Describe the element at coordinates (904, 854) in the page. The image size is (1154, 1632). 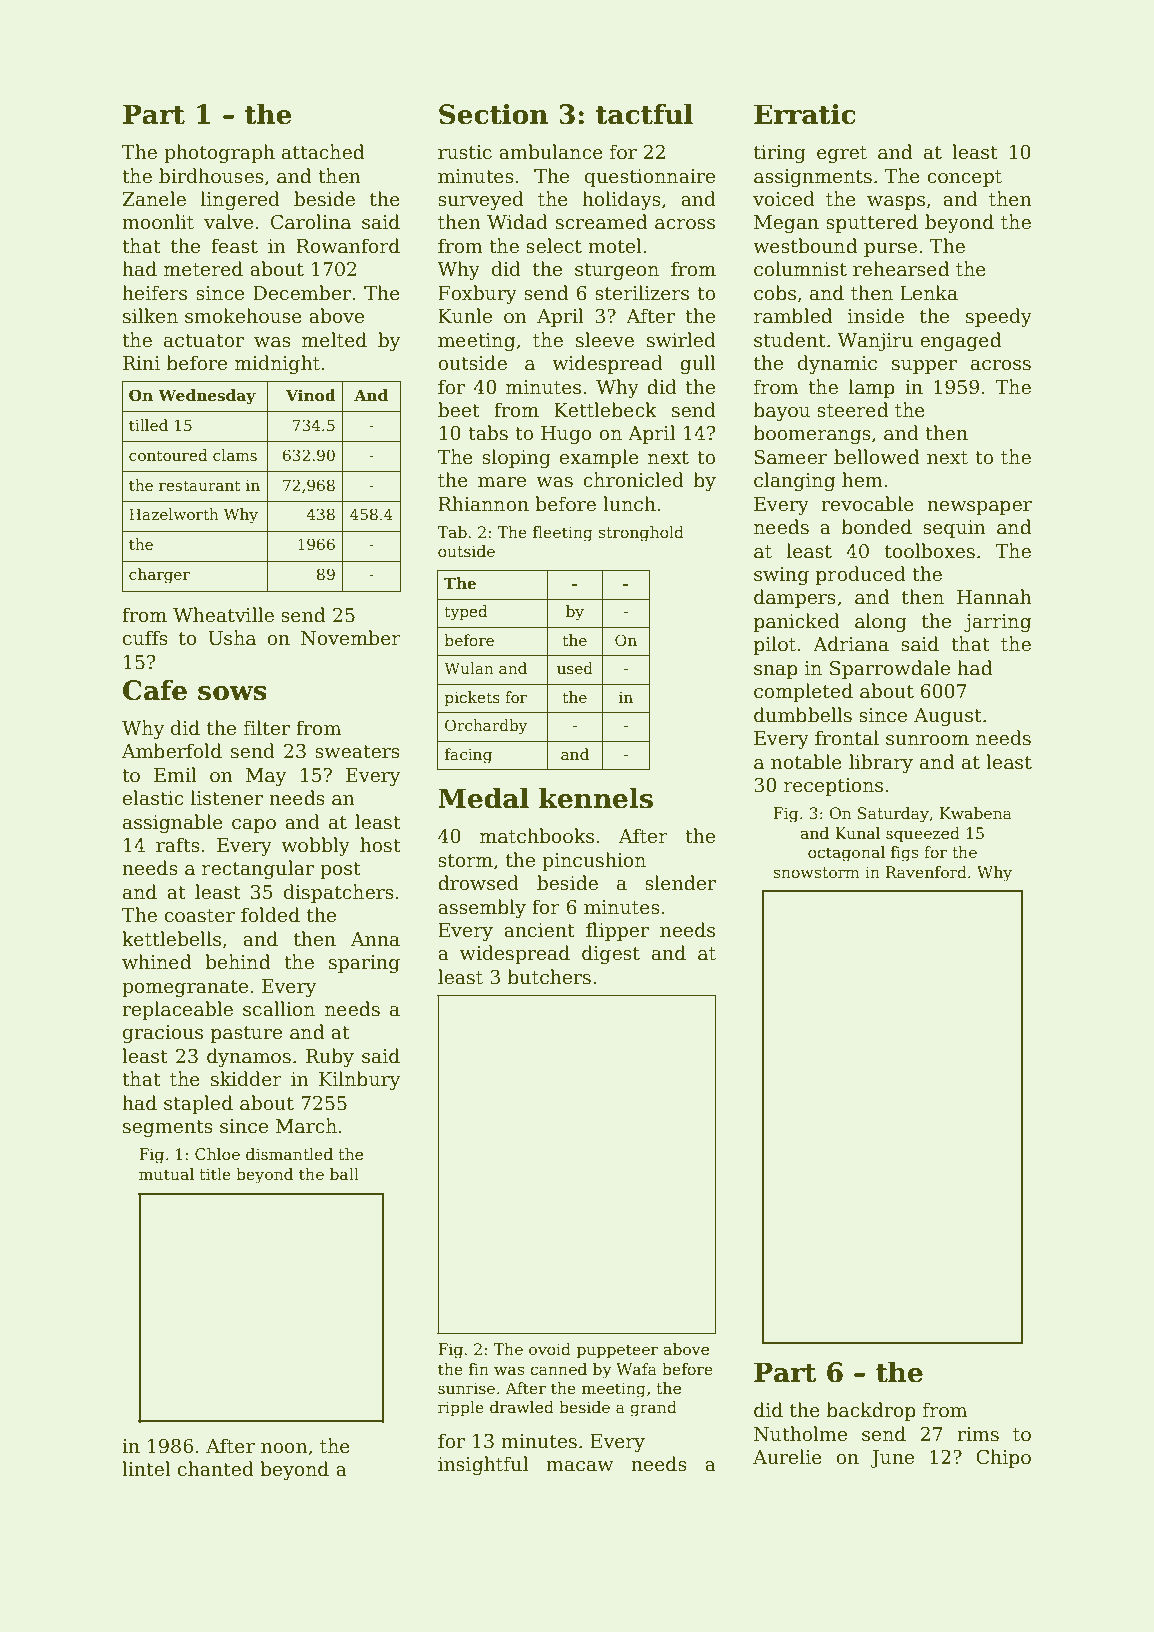
I see `figs` at that location.
